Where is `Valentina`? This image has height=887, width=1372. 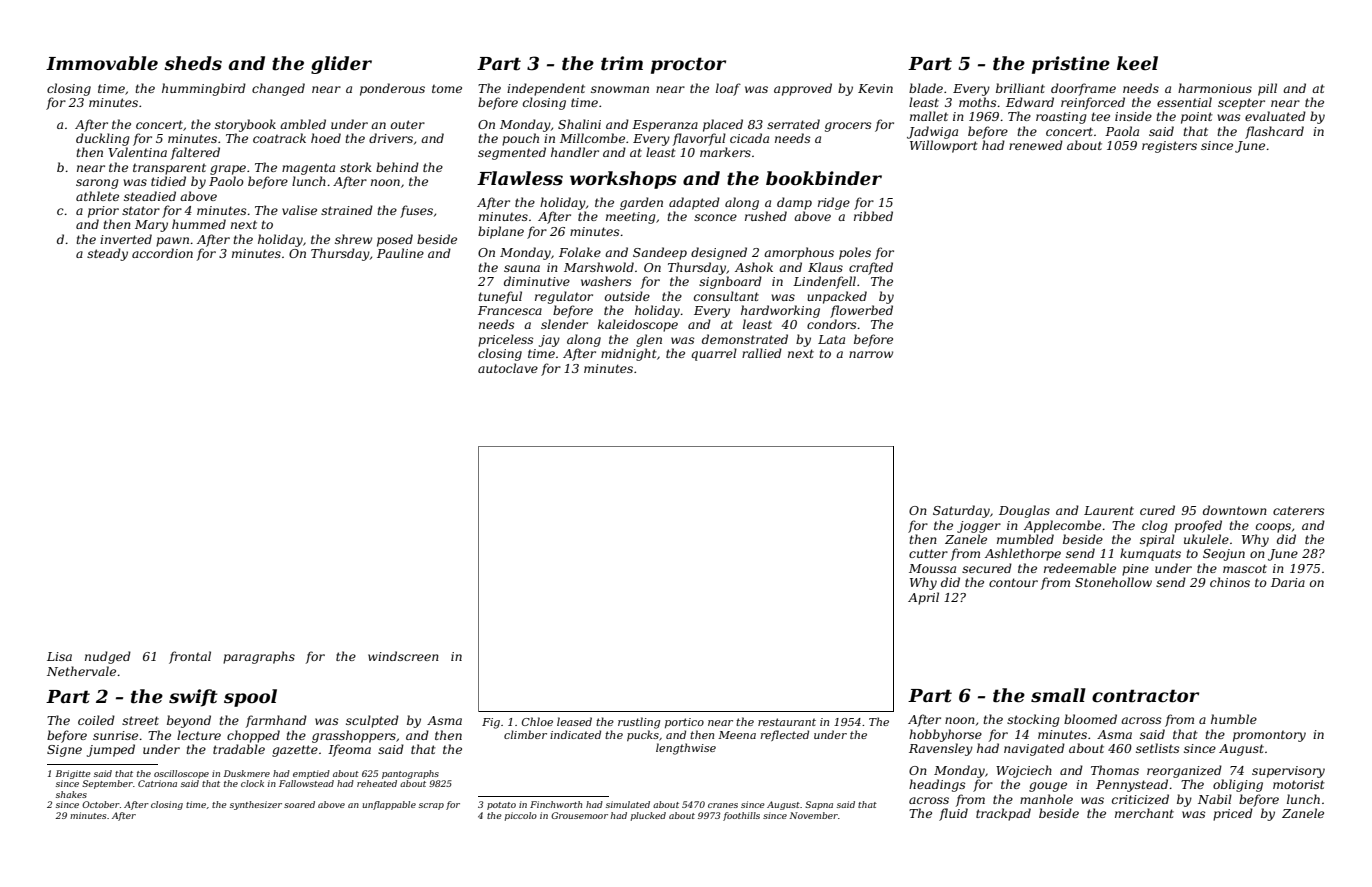 Valentina is located at coordinates (138, 152).
